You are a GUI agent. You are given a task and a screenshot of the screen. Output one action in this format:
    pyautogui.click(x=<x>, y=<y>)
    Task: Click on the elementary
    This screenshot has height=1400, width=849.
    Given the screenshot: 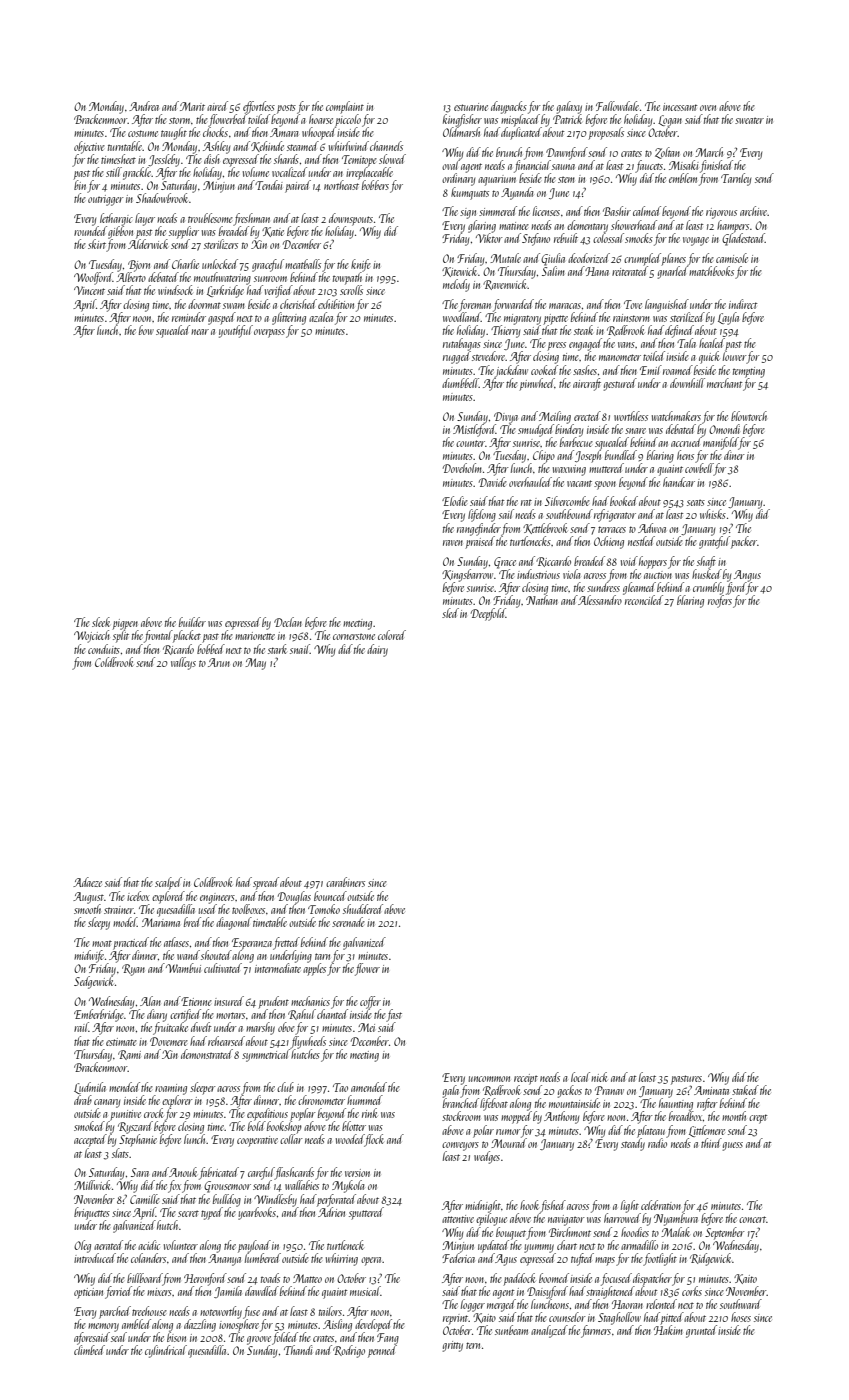 What is the action you would take?
    pyautogui.click(x=587, y=226)
